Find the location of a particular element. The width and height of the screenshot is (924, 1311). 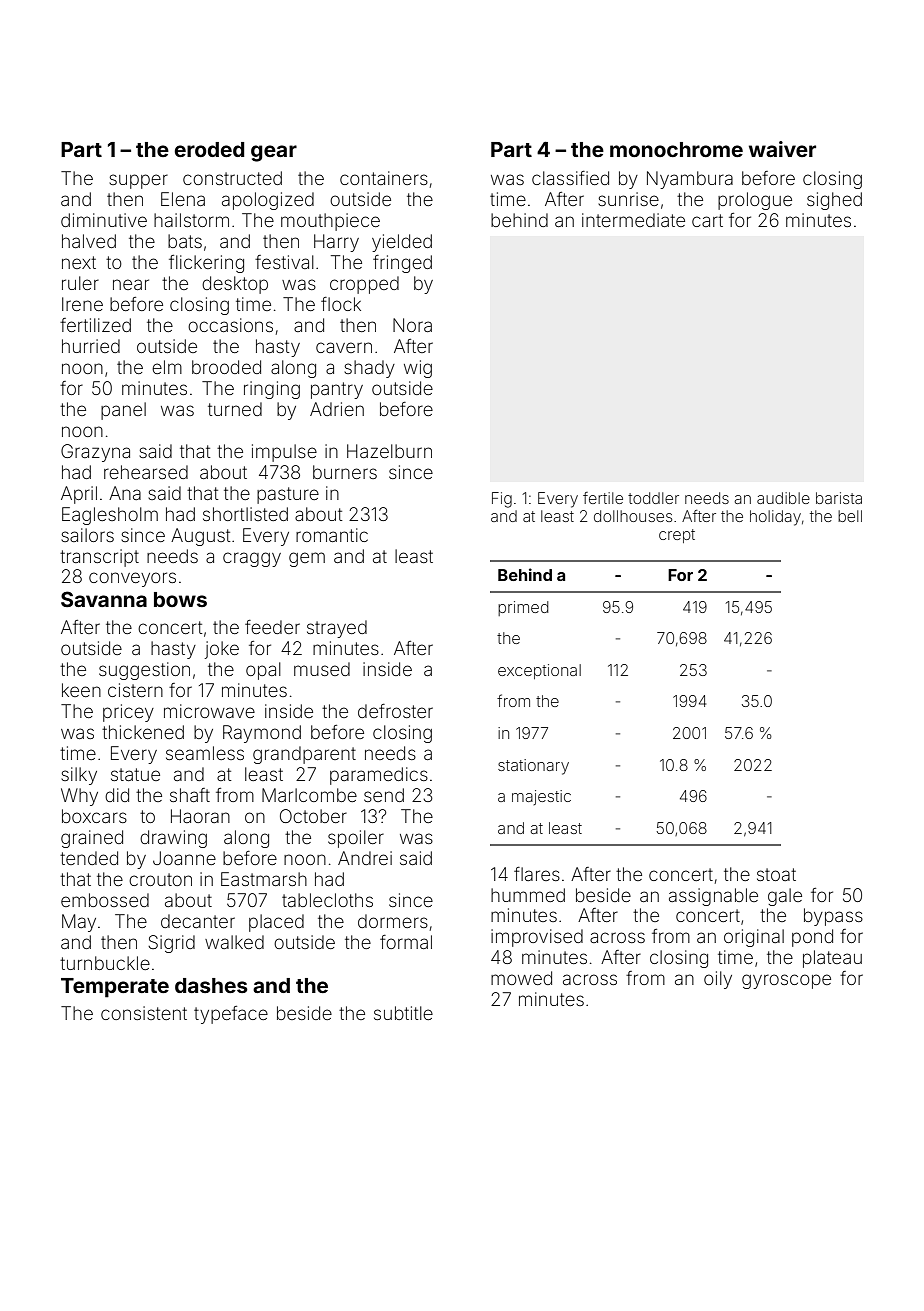

sighed is located at coordinates (834, 201).
